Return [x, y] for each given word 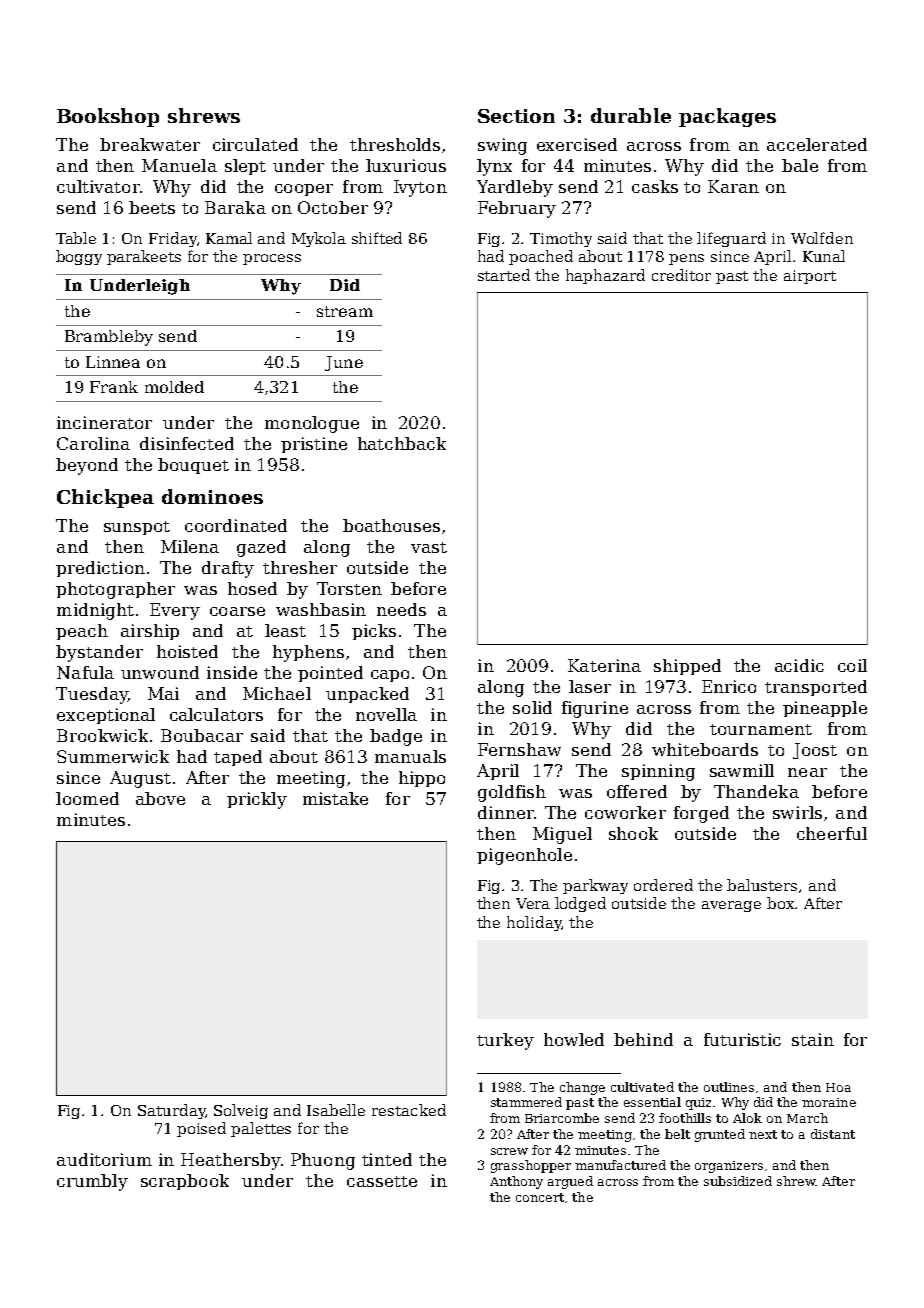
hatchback [402, 443]
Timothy [561, 239]
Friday [173, 239]
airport [810, 277]
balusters [762, 885]
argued [570, 1182]
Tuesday [92, 695]
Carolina [93, 443]
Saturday [171, 1111]
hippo [422, 779]
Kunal [824, 256]
